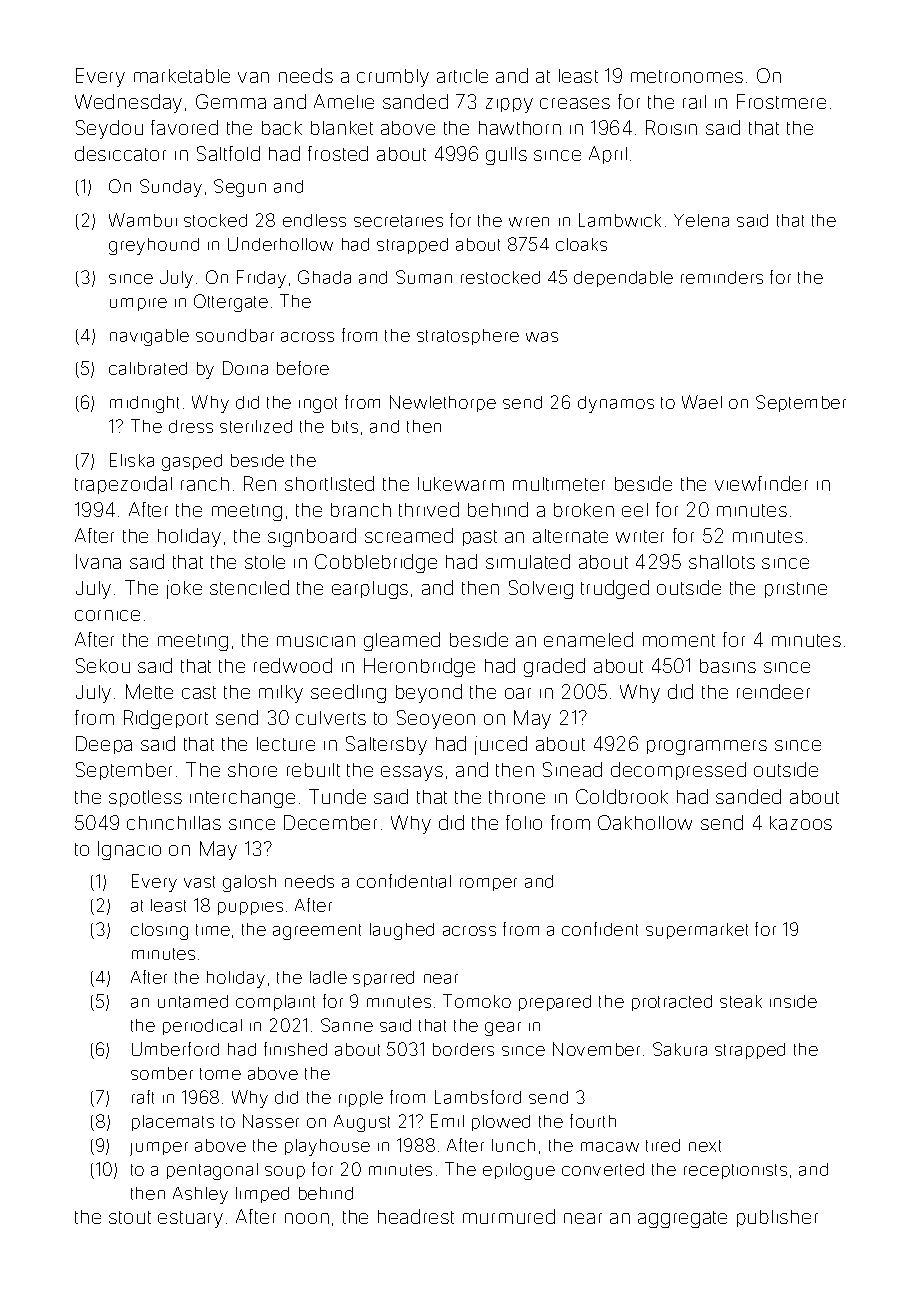 This image has height=1311, width=924. What do you see at coordinates (312, 537) in the image?
I see `signboard` at bounding box center [312, 537].
